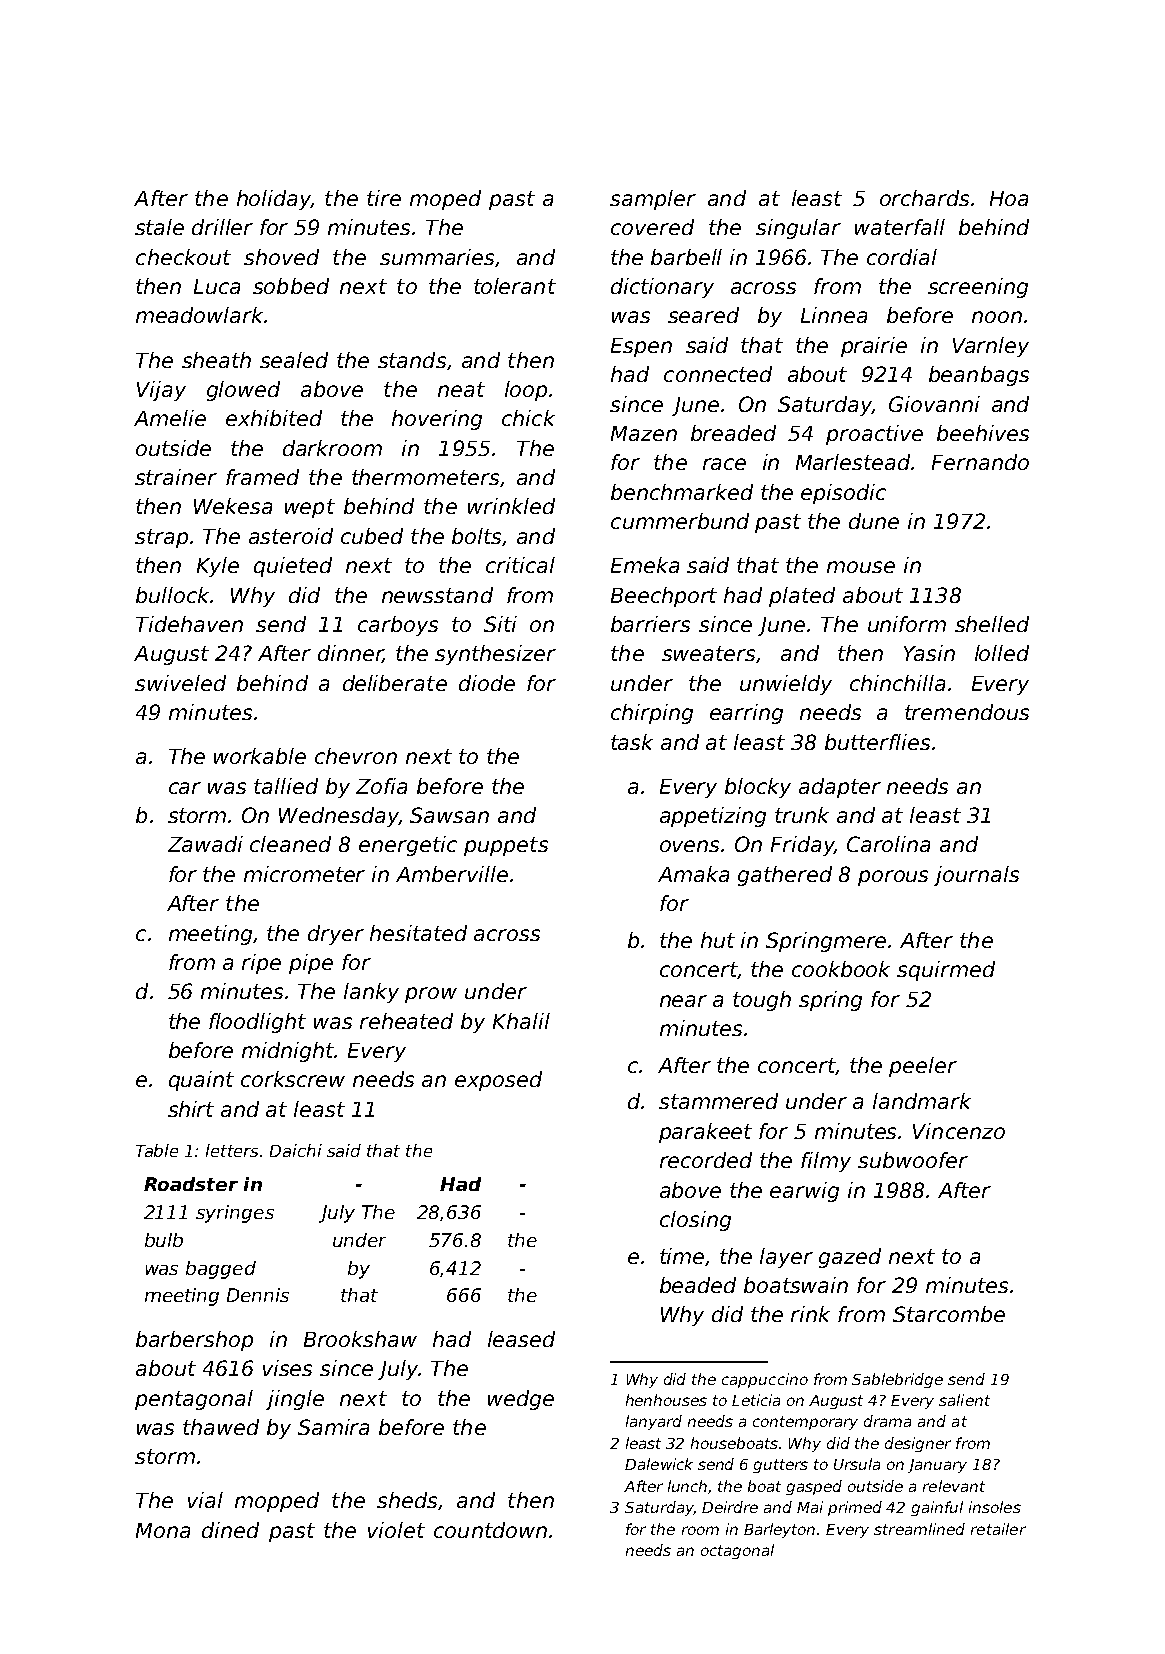  Describe the element at coordinates (222, 227) in the image. I see `driller` at that location.
